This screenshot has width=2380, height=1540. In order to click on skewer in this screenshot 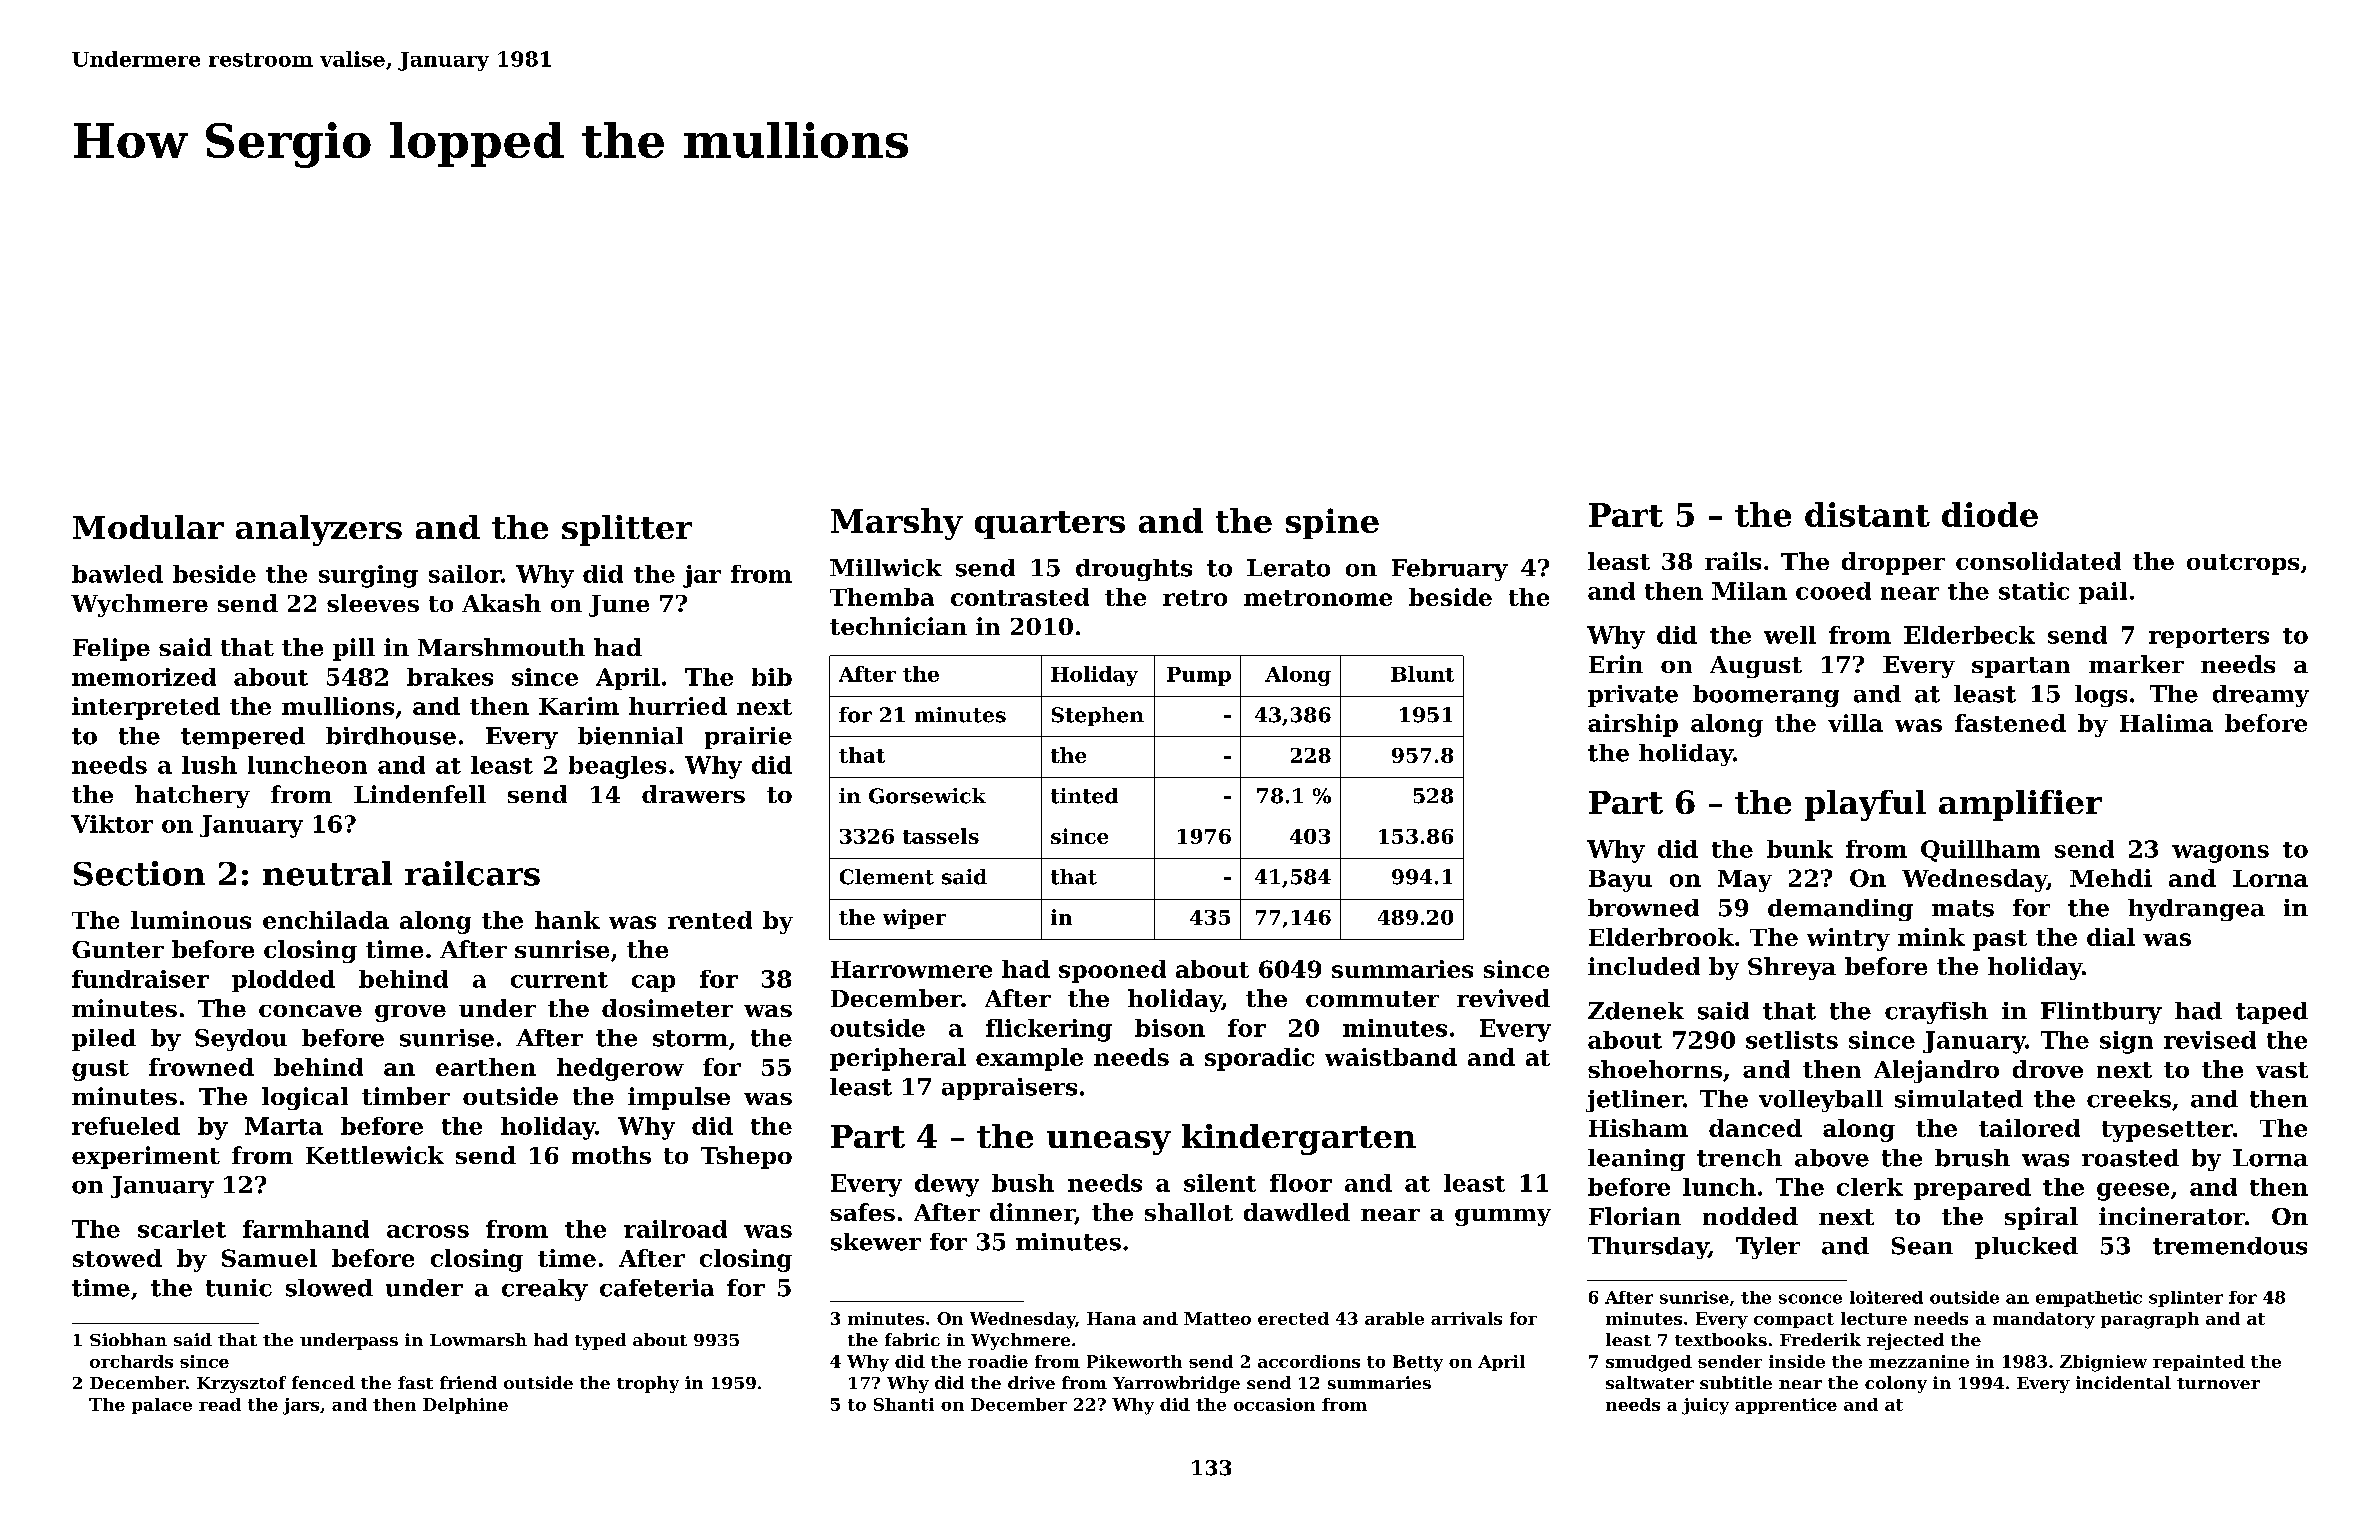, I will do `click(876, 1242)`.
